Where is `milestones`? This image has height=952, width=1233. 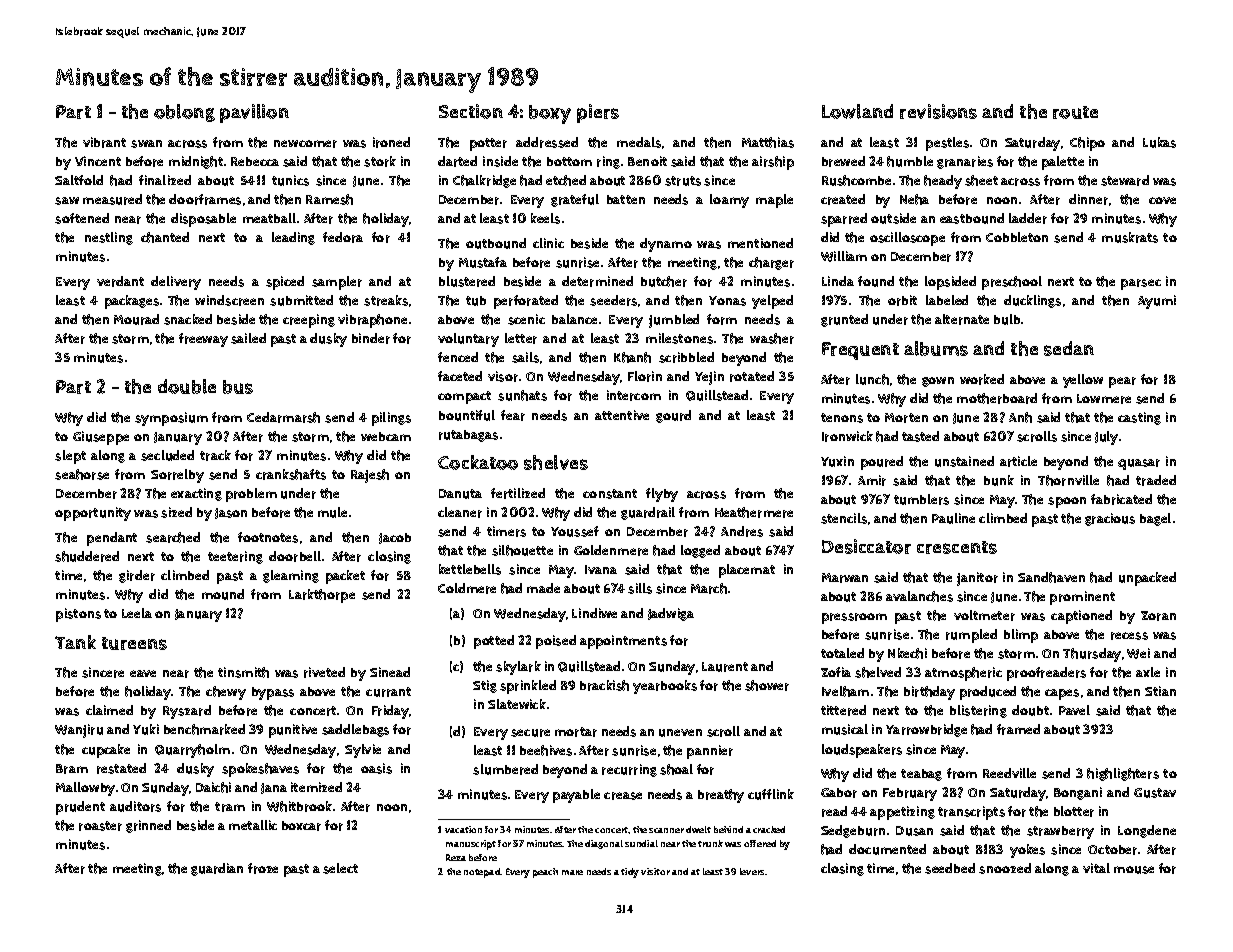 milestones is located at coordinates (679, 338).
